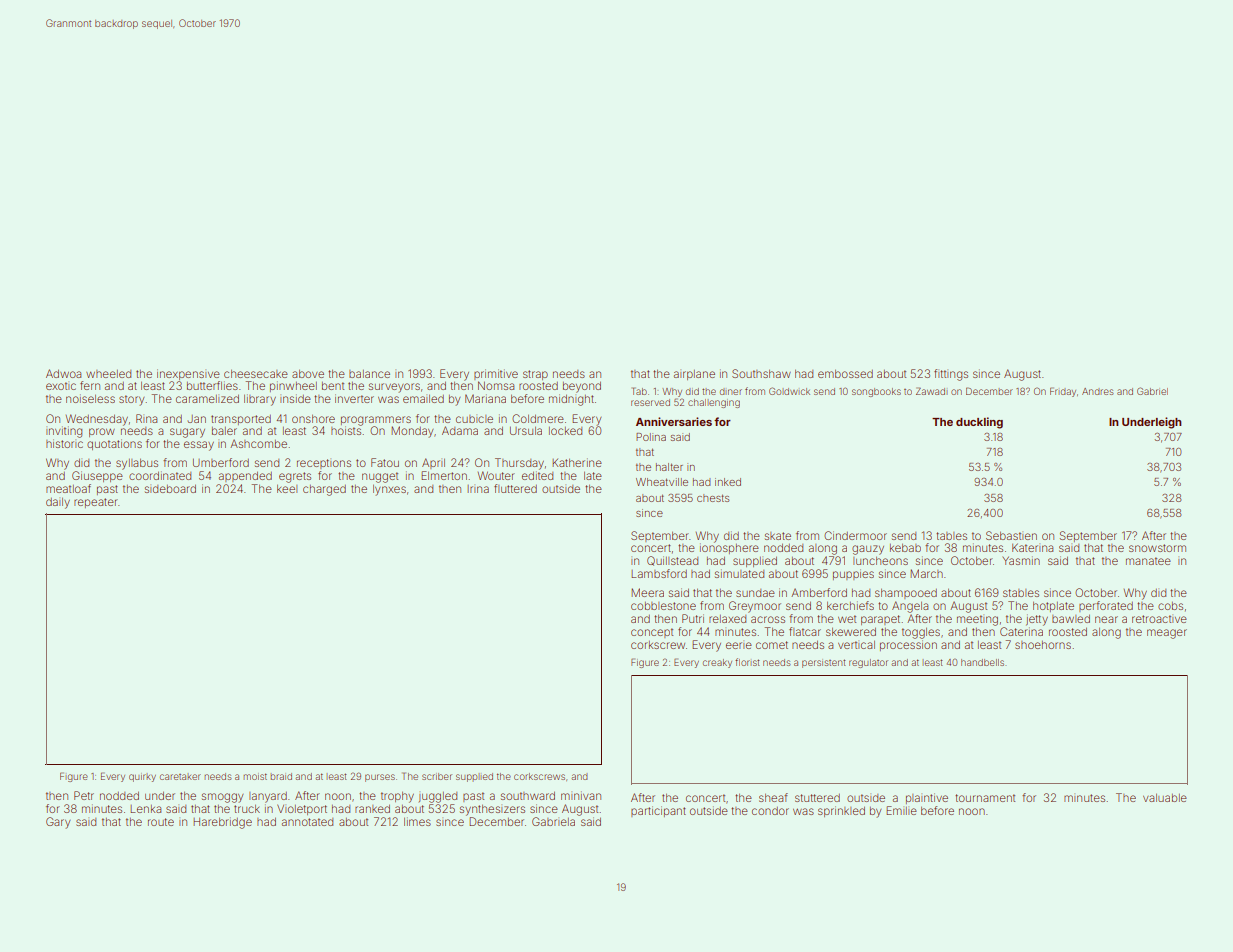  I want to click on quirky, so click(142, 777).
